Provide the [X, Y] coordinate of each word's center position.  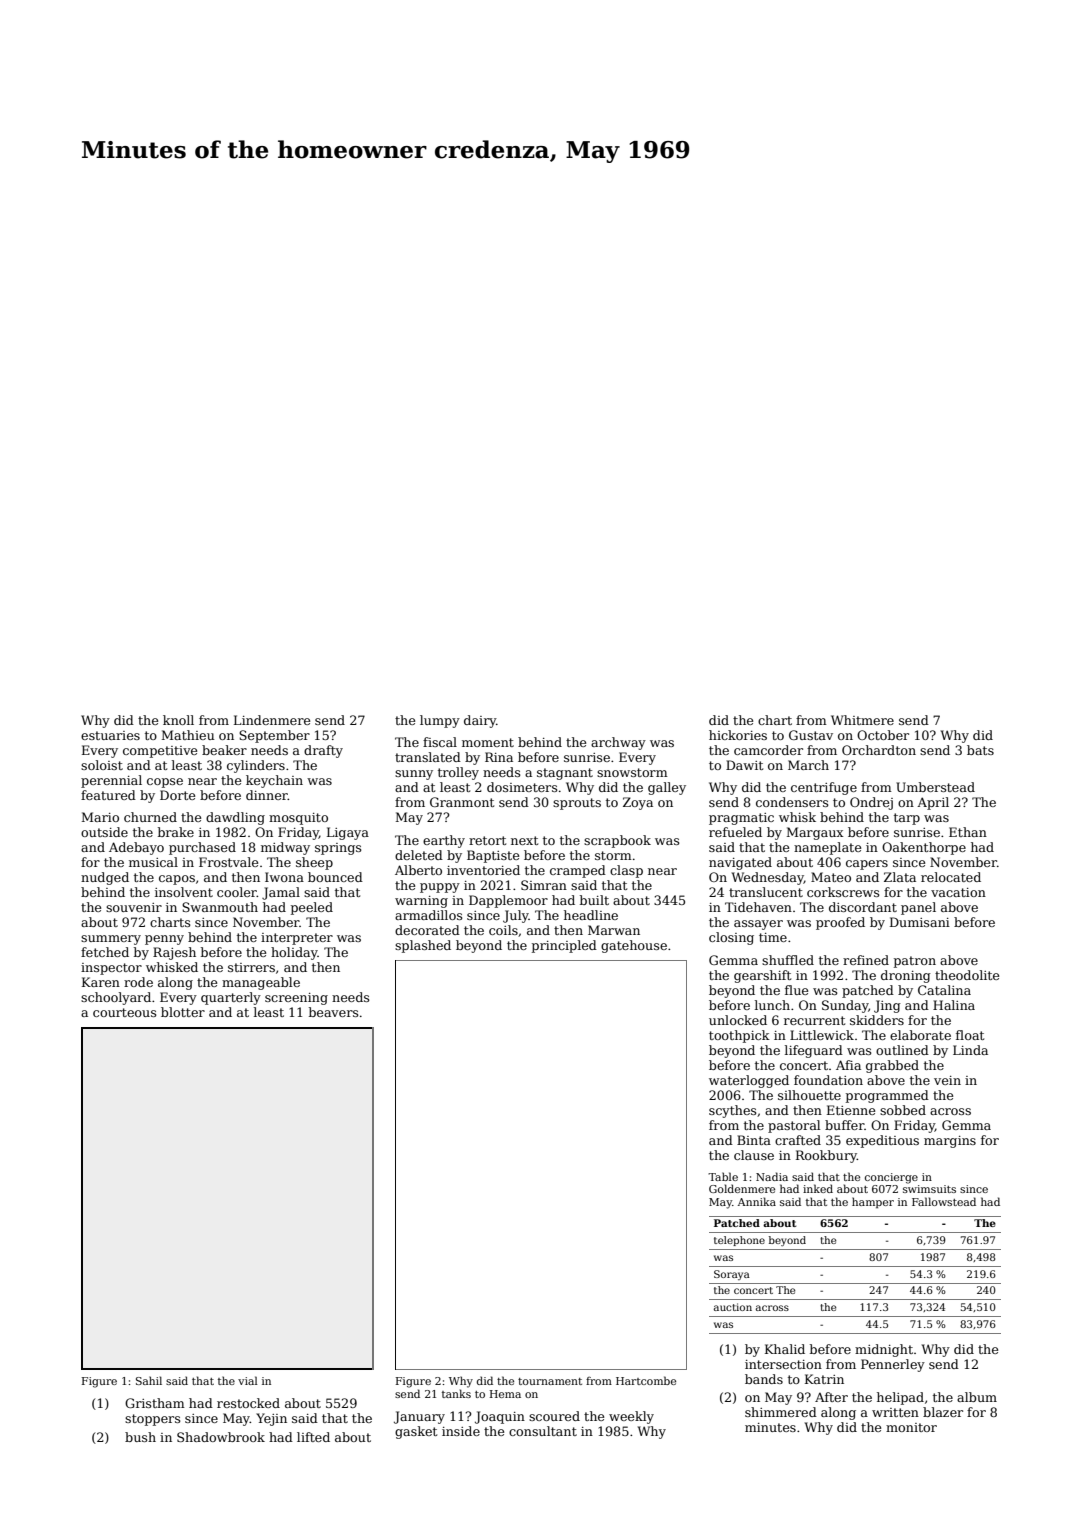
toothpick [739, 1036]
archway [618, 743]
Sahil [149, 1380]
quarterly [231, 998]
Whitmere [862, 720]
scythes [733, 1111]
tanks [456, 1393]
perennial [111, 781]
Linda [970, 1050]
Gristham [155, 1403]
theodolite [967, 975]
